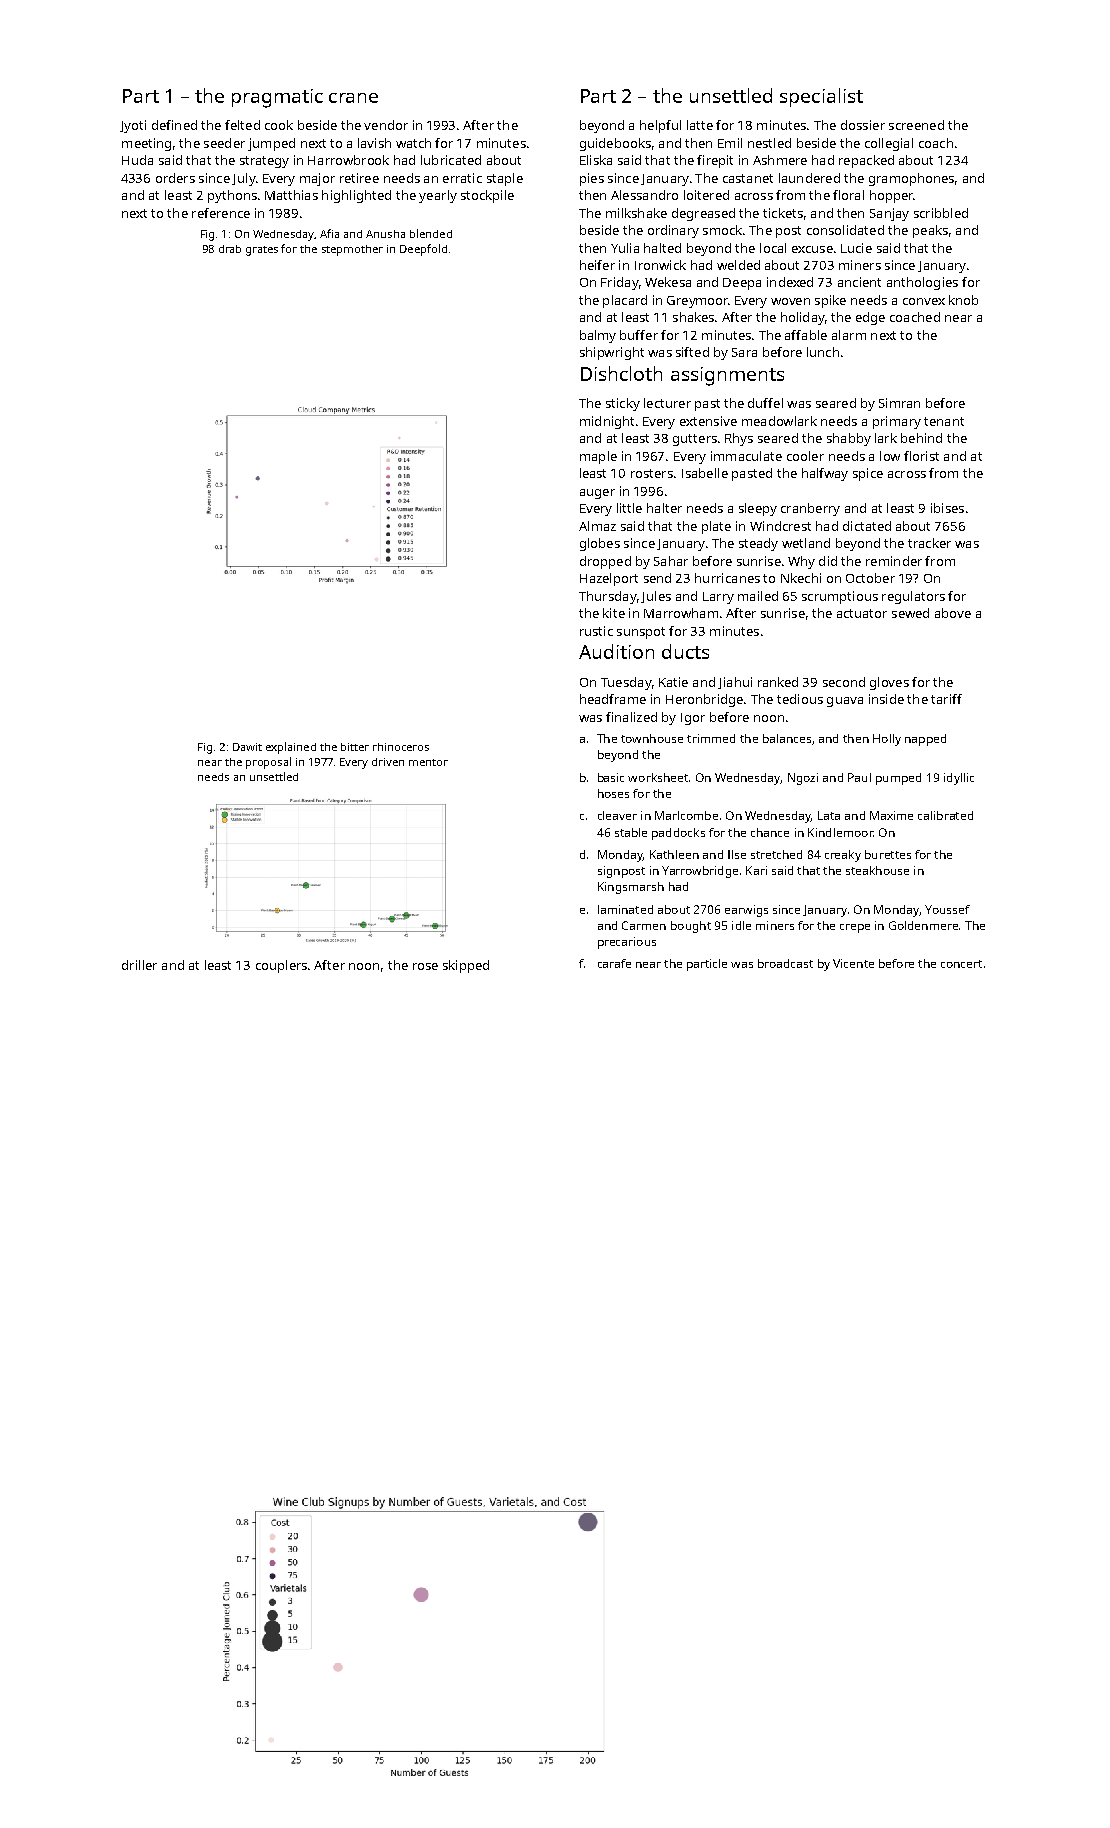 The height and width of the image is (1828, 1110). I want to click on Jyoti, so click(133, 126).
